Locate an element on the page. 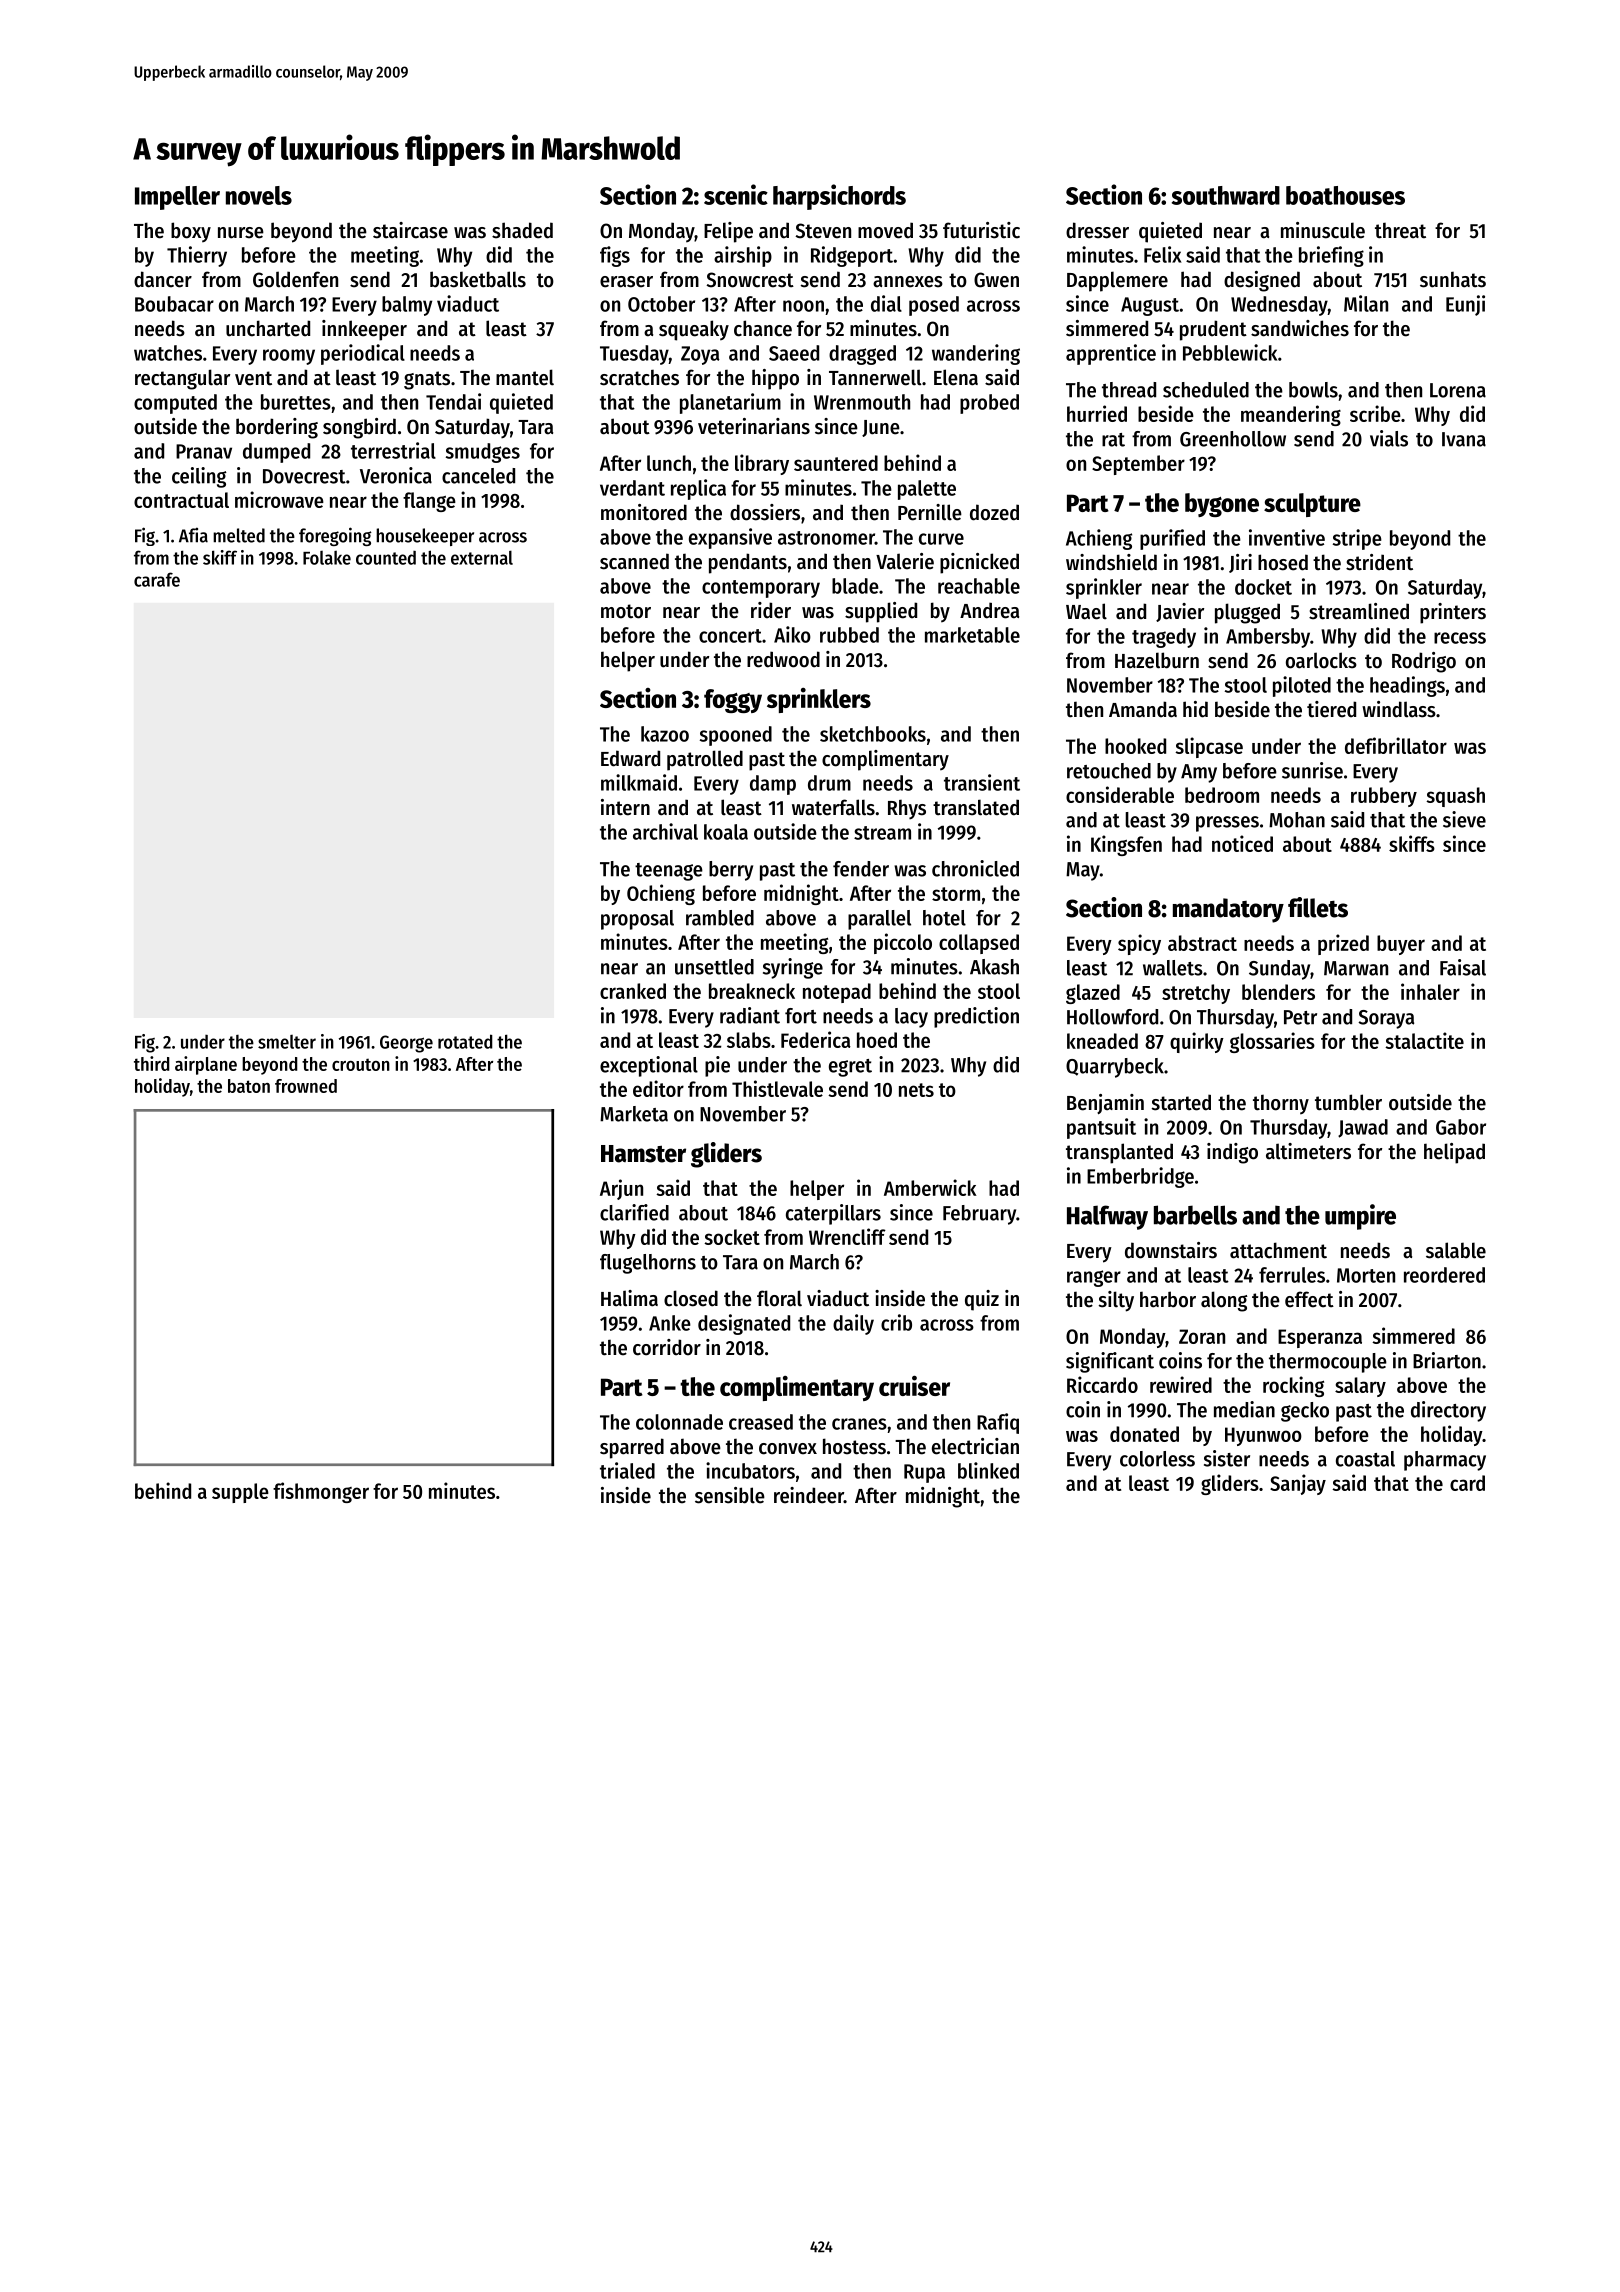  supple is located at coordinates (240, 1493).
